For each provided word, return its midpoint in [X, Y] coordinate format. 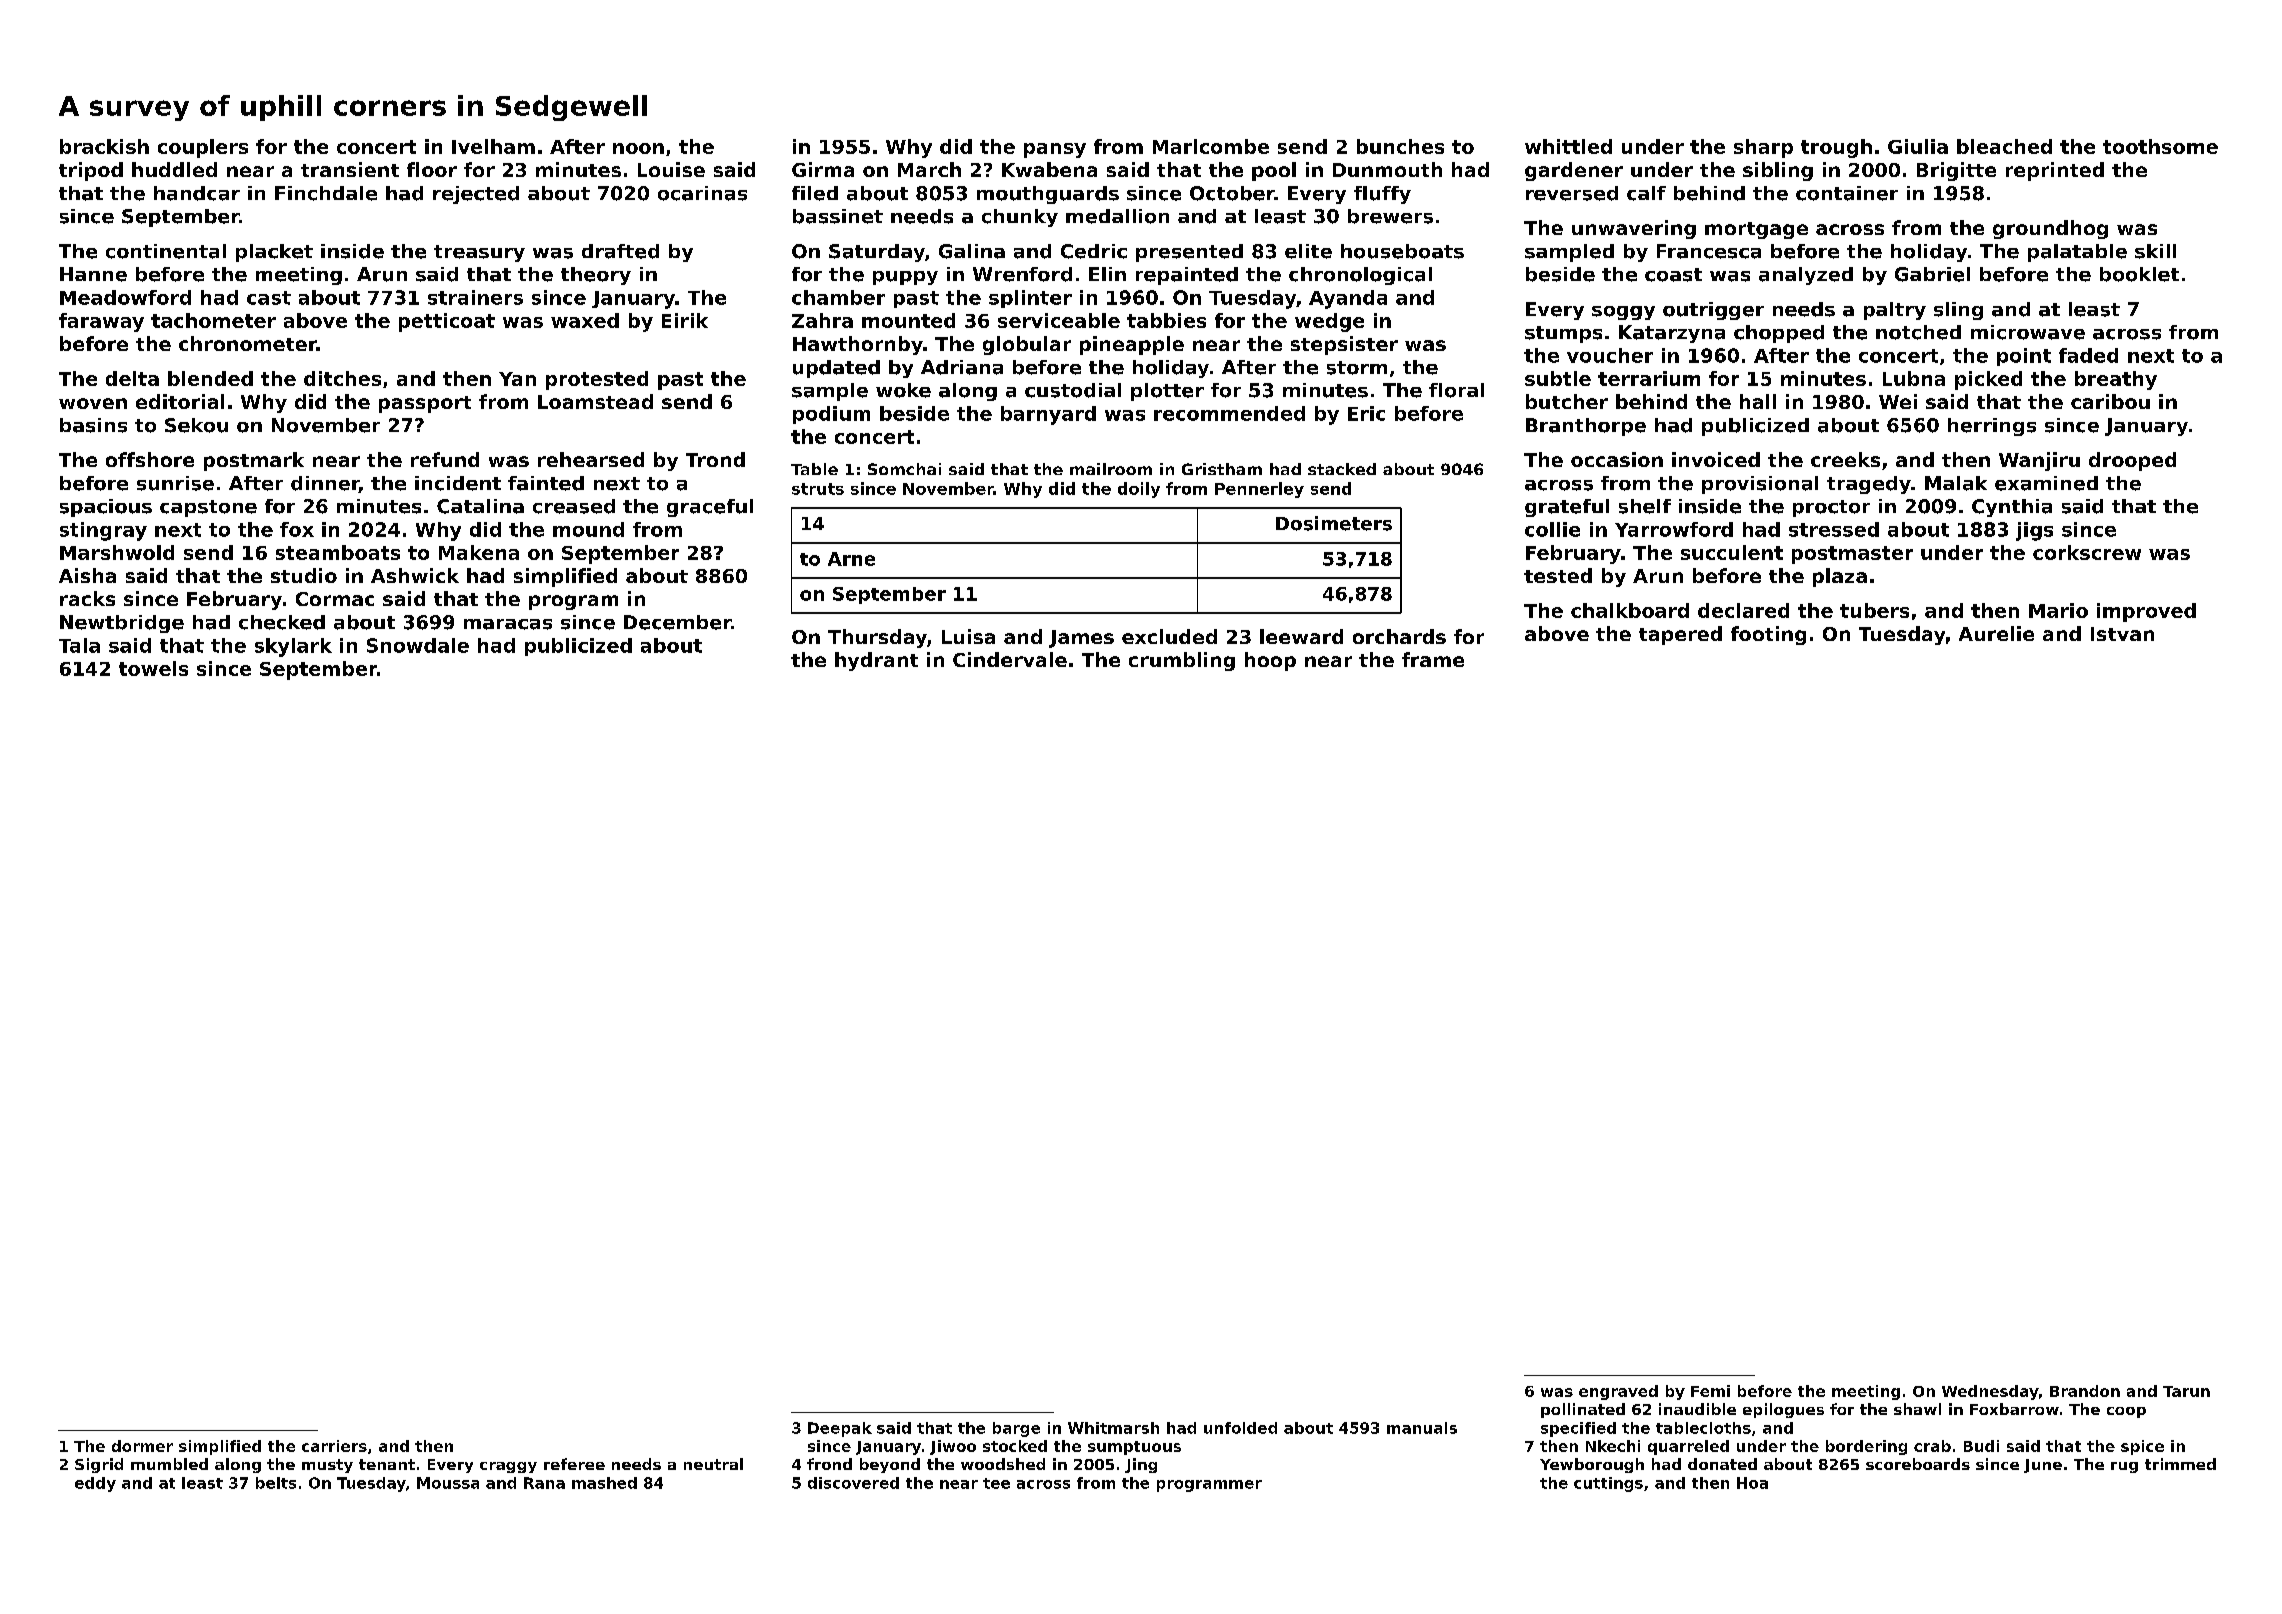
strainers [475, 297]
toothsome [2160, 146]
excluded [1169, 636]
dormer [142, 1446]
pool [1274, 171]
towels [153, 668]
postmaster [1852, 555]
